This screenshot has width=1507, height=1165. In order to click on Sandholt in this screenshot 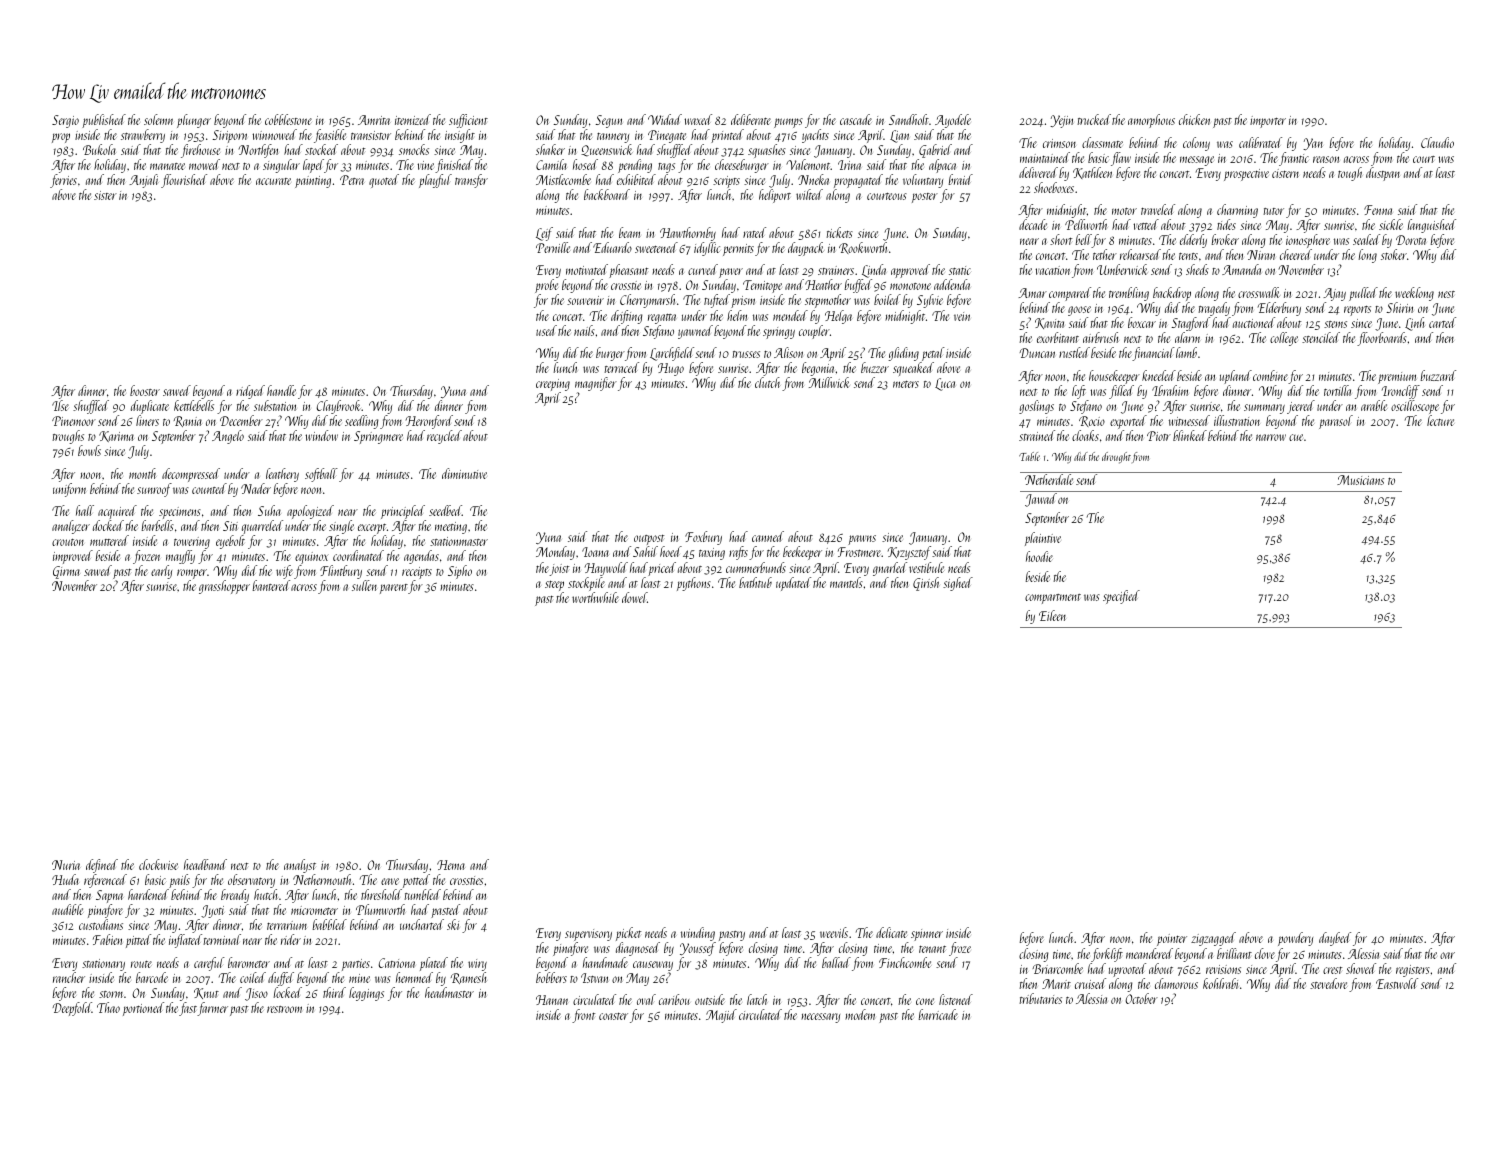, I will do `click(909, 119)`.
